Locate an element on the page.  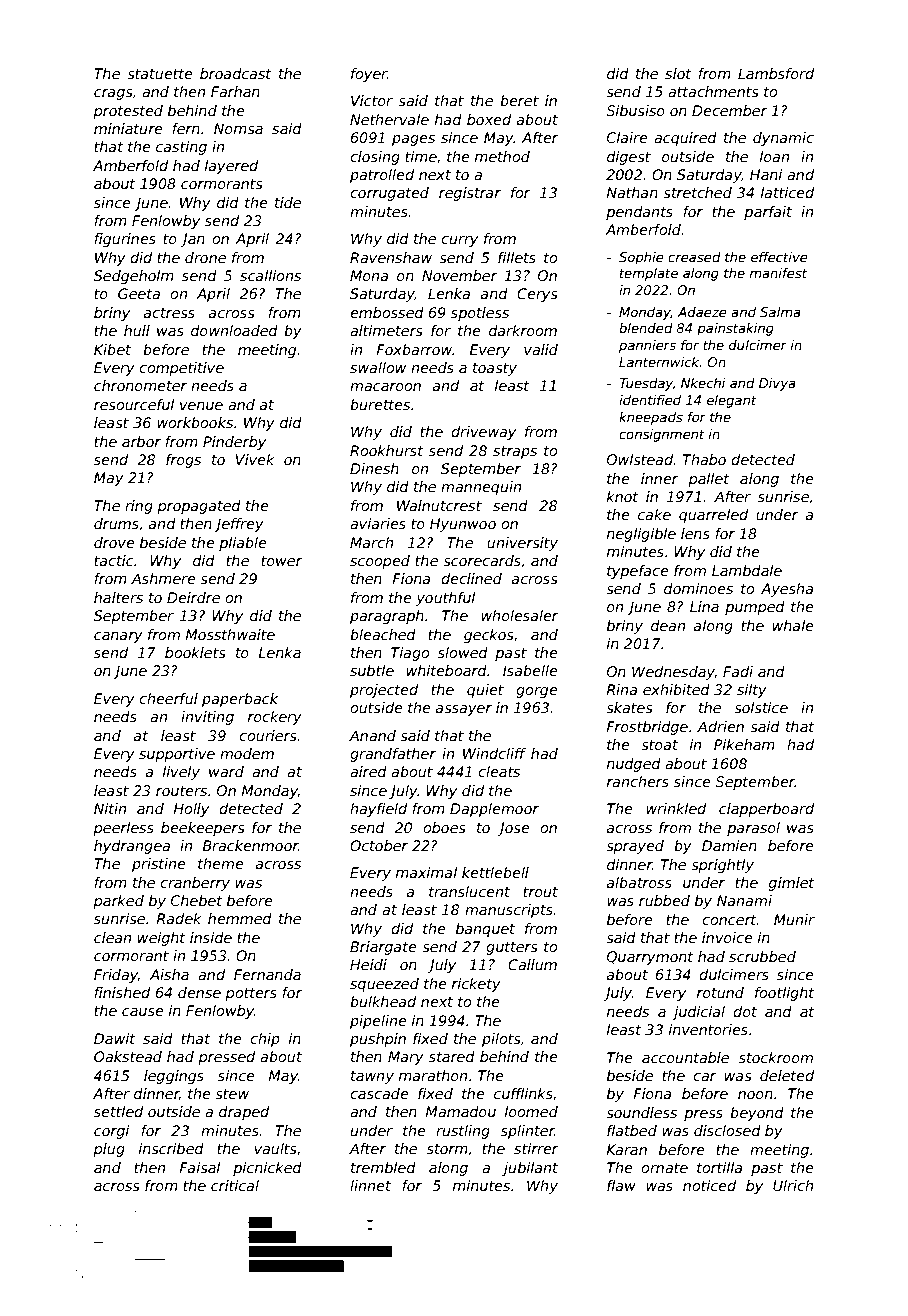
Mossthwaite is located at coordinates (230, 634).
